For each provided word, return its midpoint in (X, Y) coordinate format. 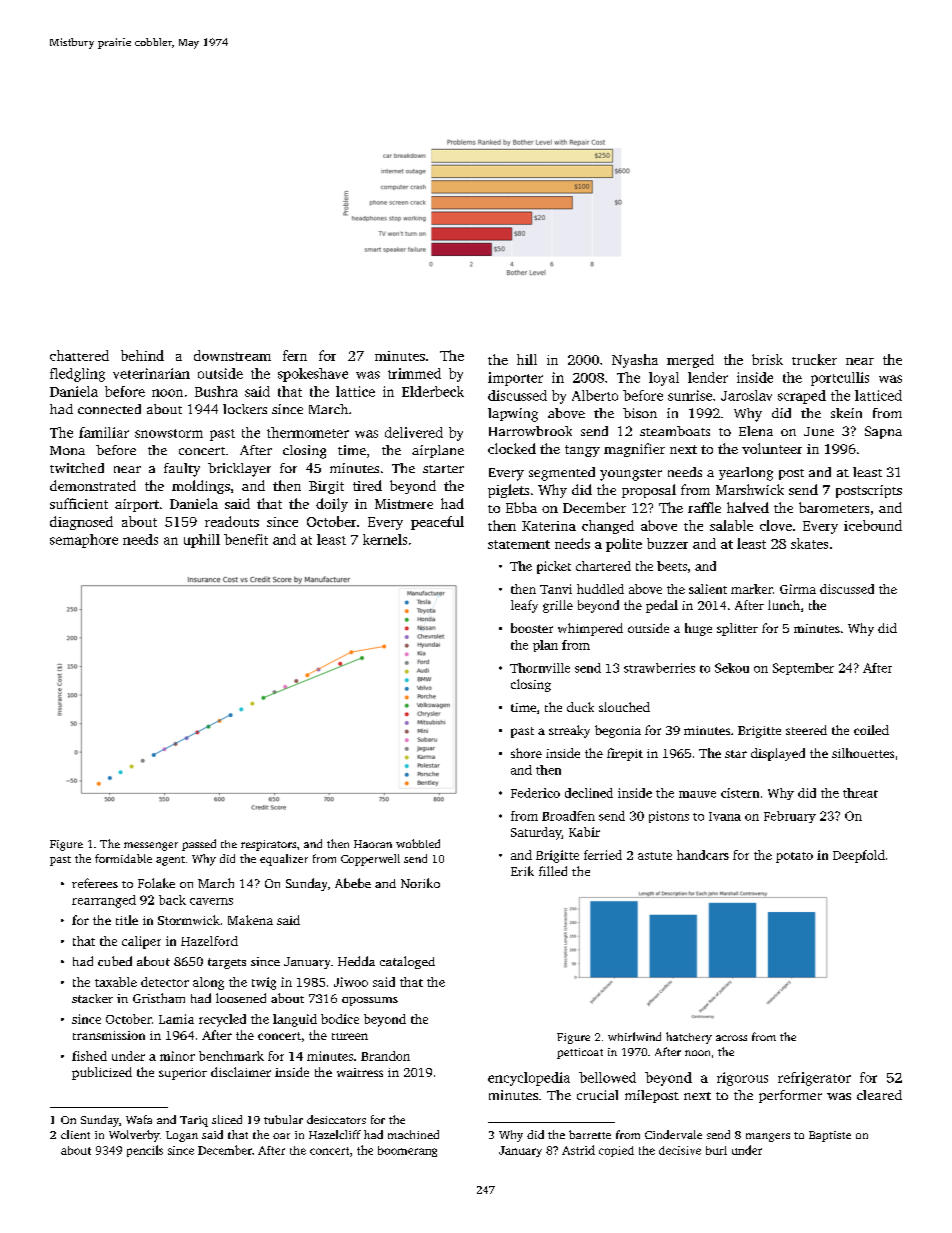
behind (142, 355)
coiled (871, 730)
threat (860, 793)
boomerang (407, 1151)
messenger (151, 846)
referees (95, 883)
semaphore (84, 541)
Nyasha (635, 361)
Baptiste (830, 1136)
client (75, 1134)
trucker (814, 359)
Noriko (420, 883)
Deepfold (859, 856)
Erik (522, 871)
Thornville (540, 668)
